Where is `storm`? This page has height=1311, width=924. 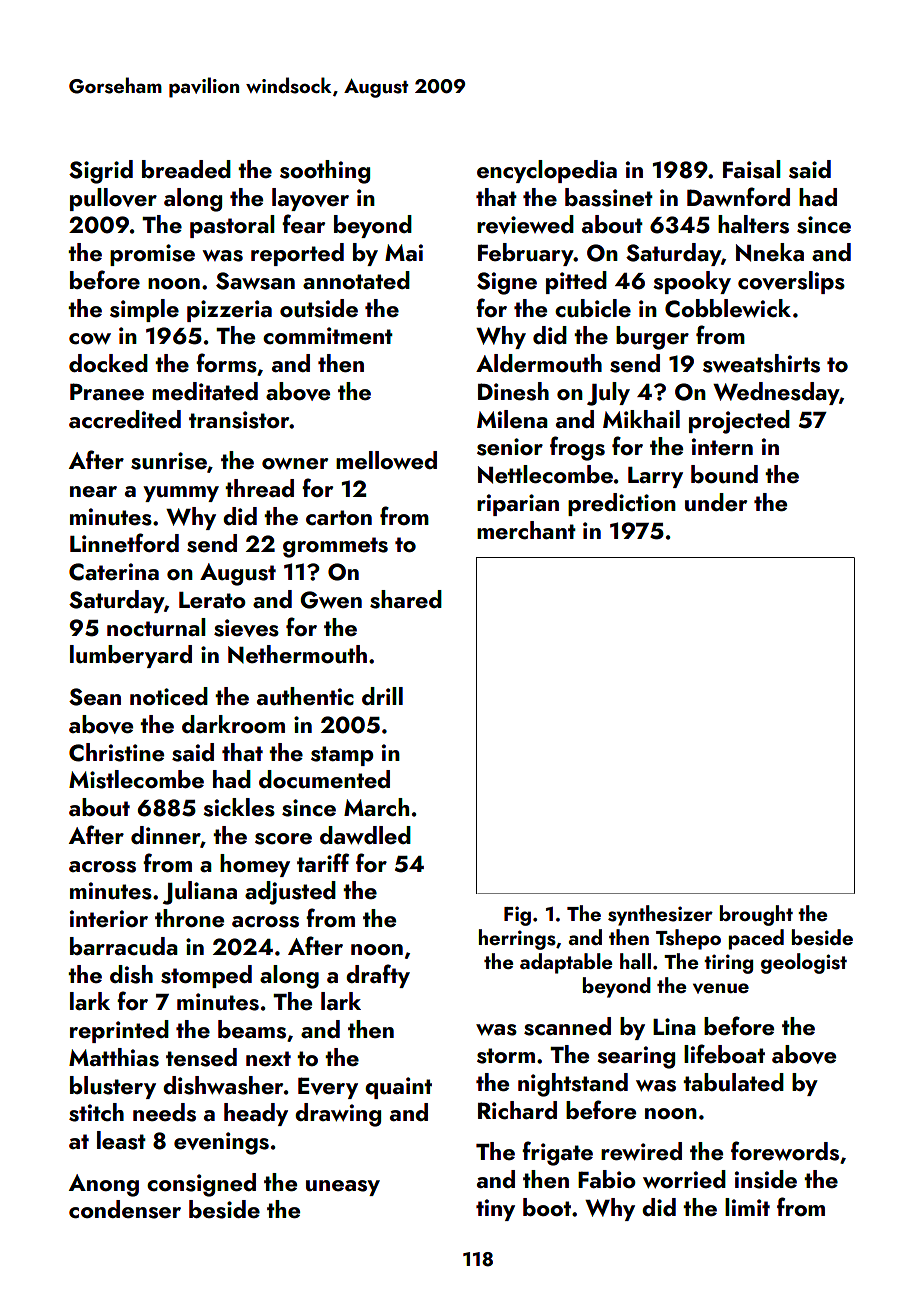 storm is located at coordinates (506, 1056).
